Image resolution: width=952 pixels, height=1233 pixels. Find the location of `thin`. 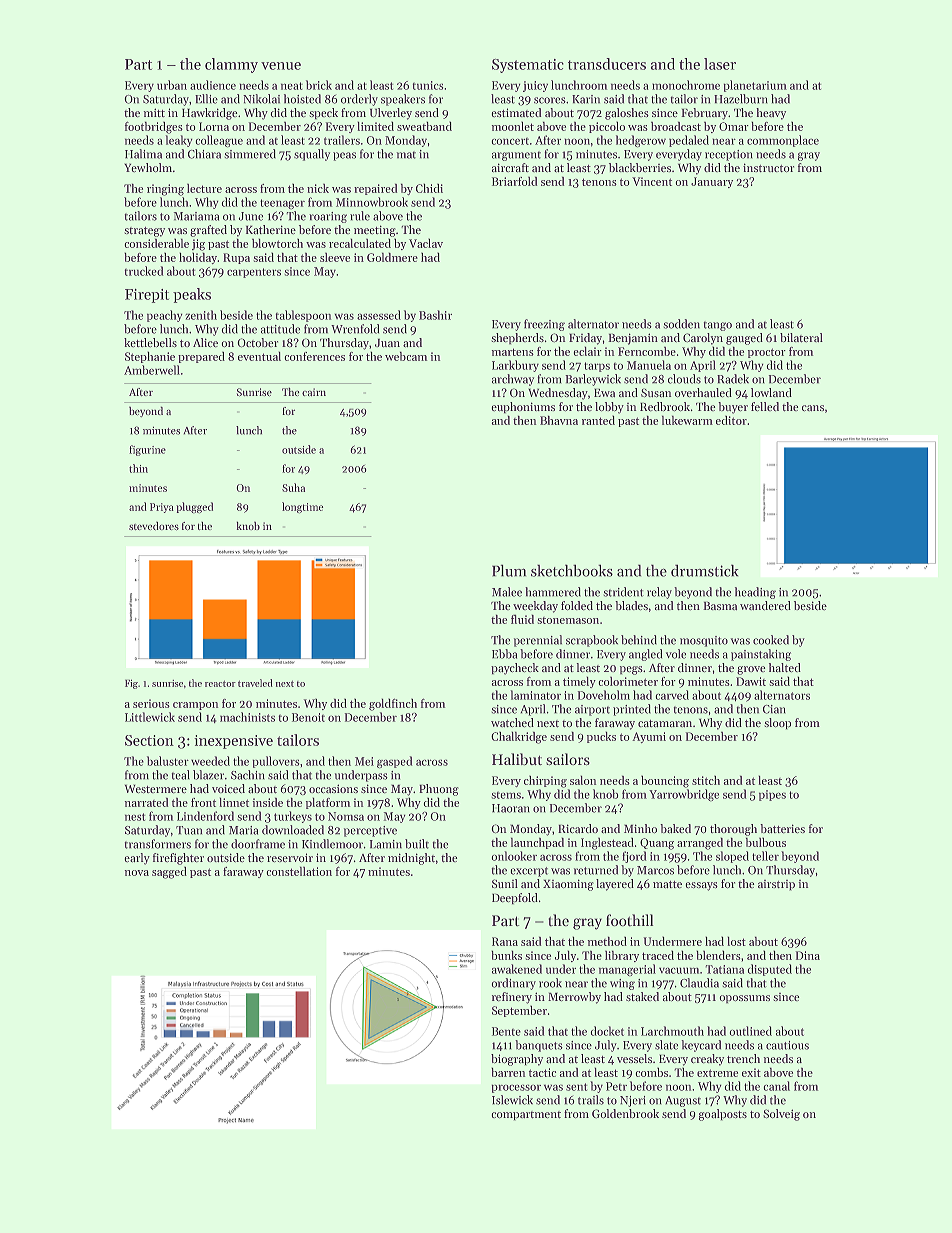

thin is located at coordinates (138, 468).
